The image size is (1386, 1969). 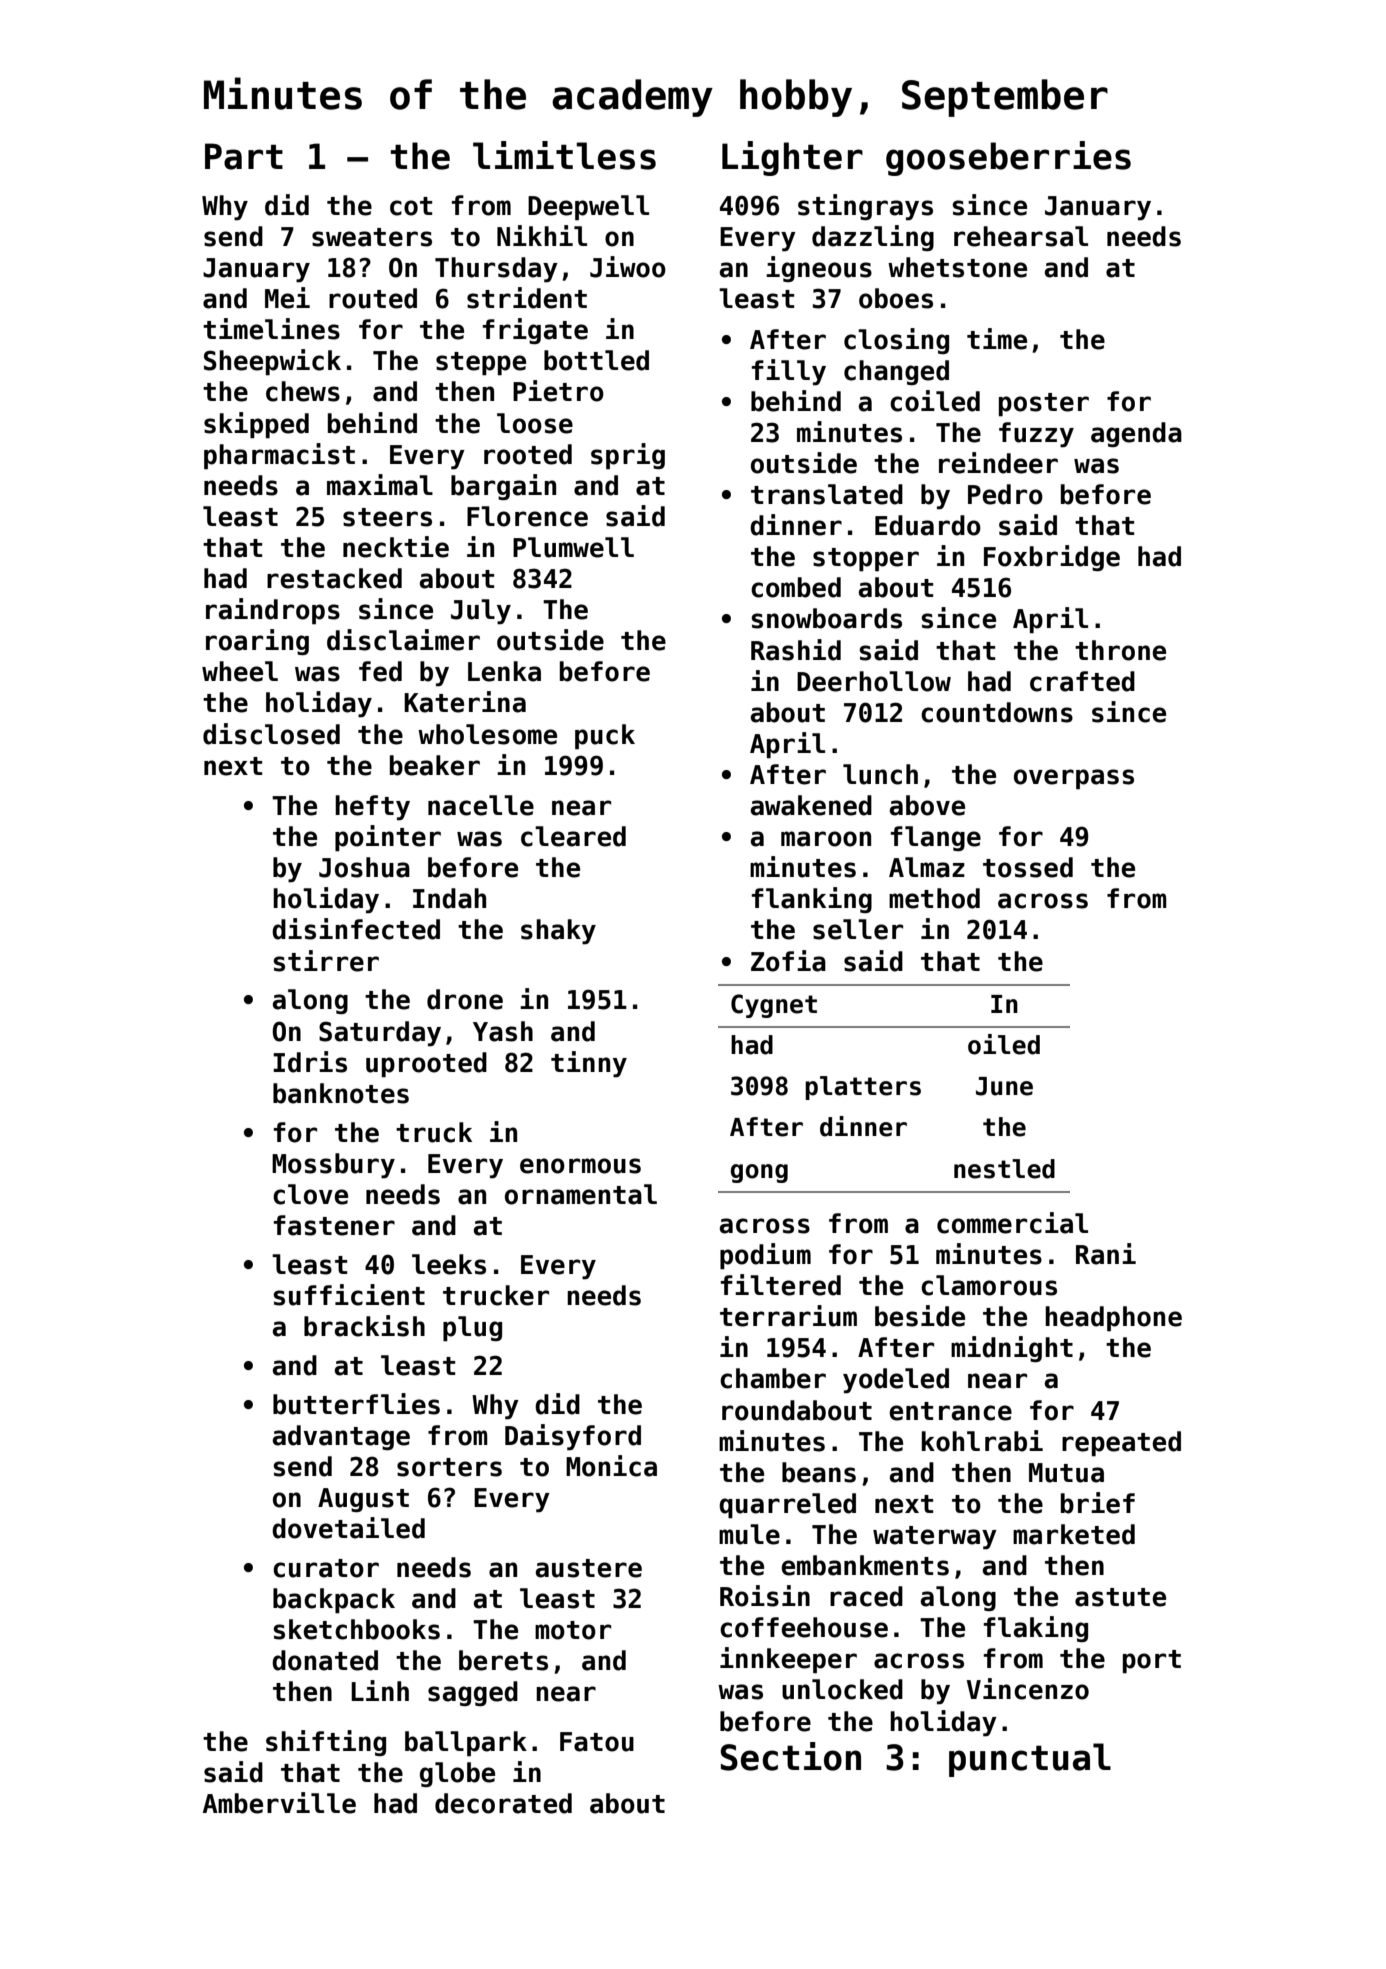 What do you see at coordinates (588, 208) in the document?
I see `Deepwell` at bounding box center [588, 208].
